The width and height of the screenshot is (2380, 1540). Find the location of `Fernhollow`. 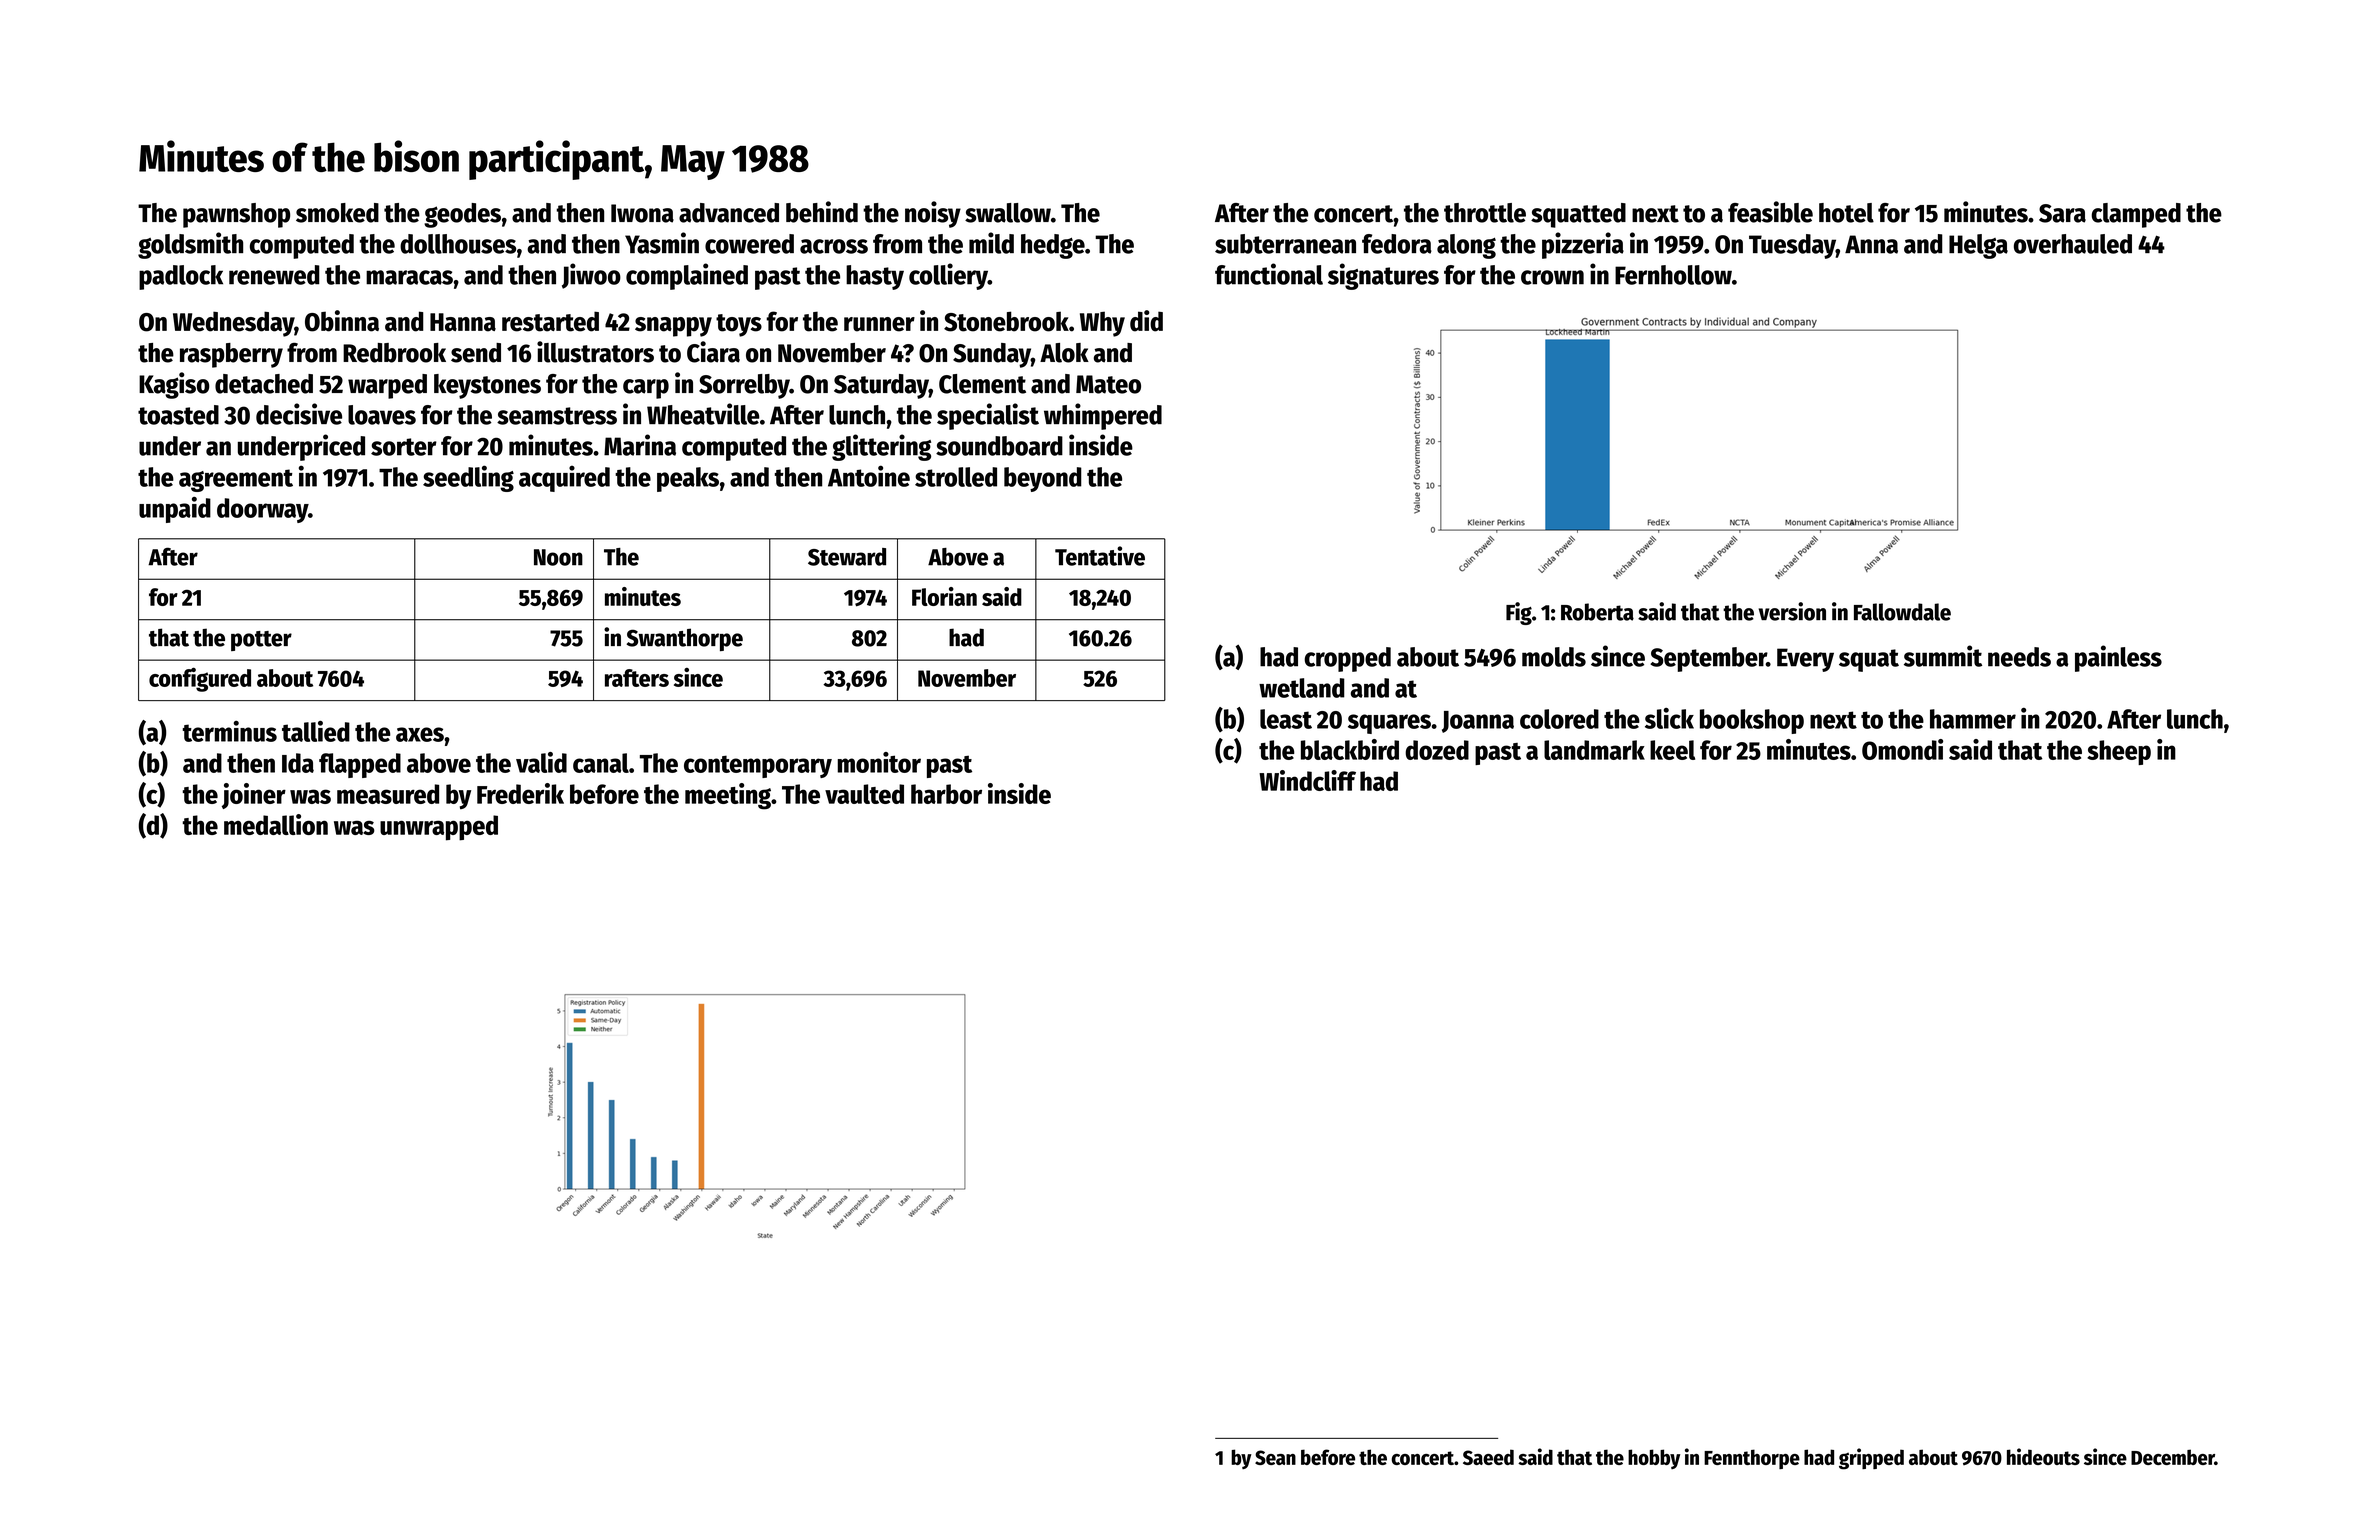

Fernhollow is located at coordinates (1673, 275).
